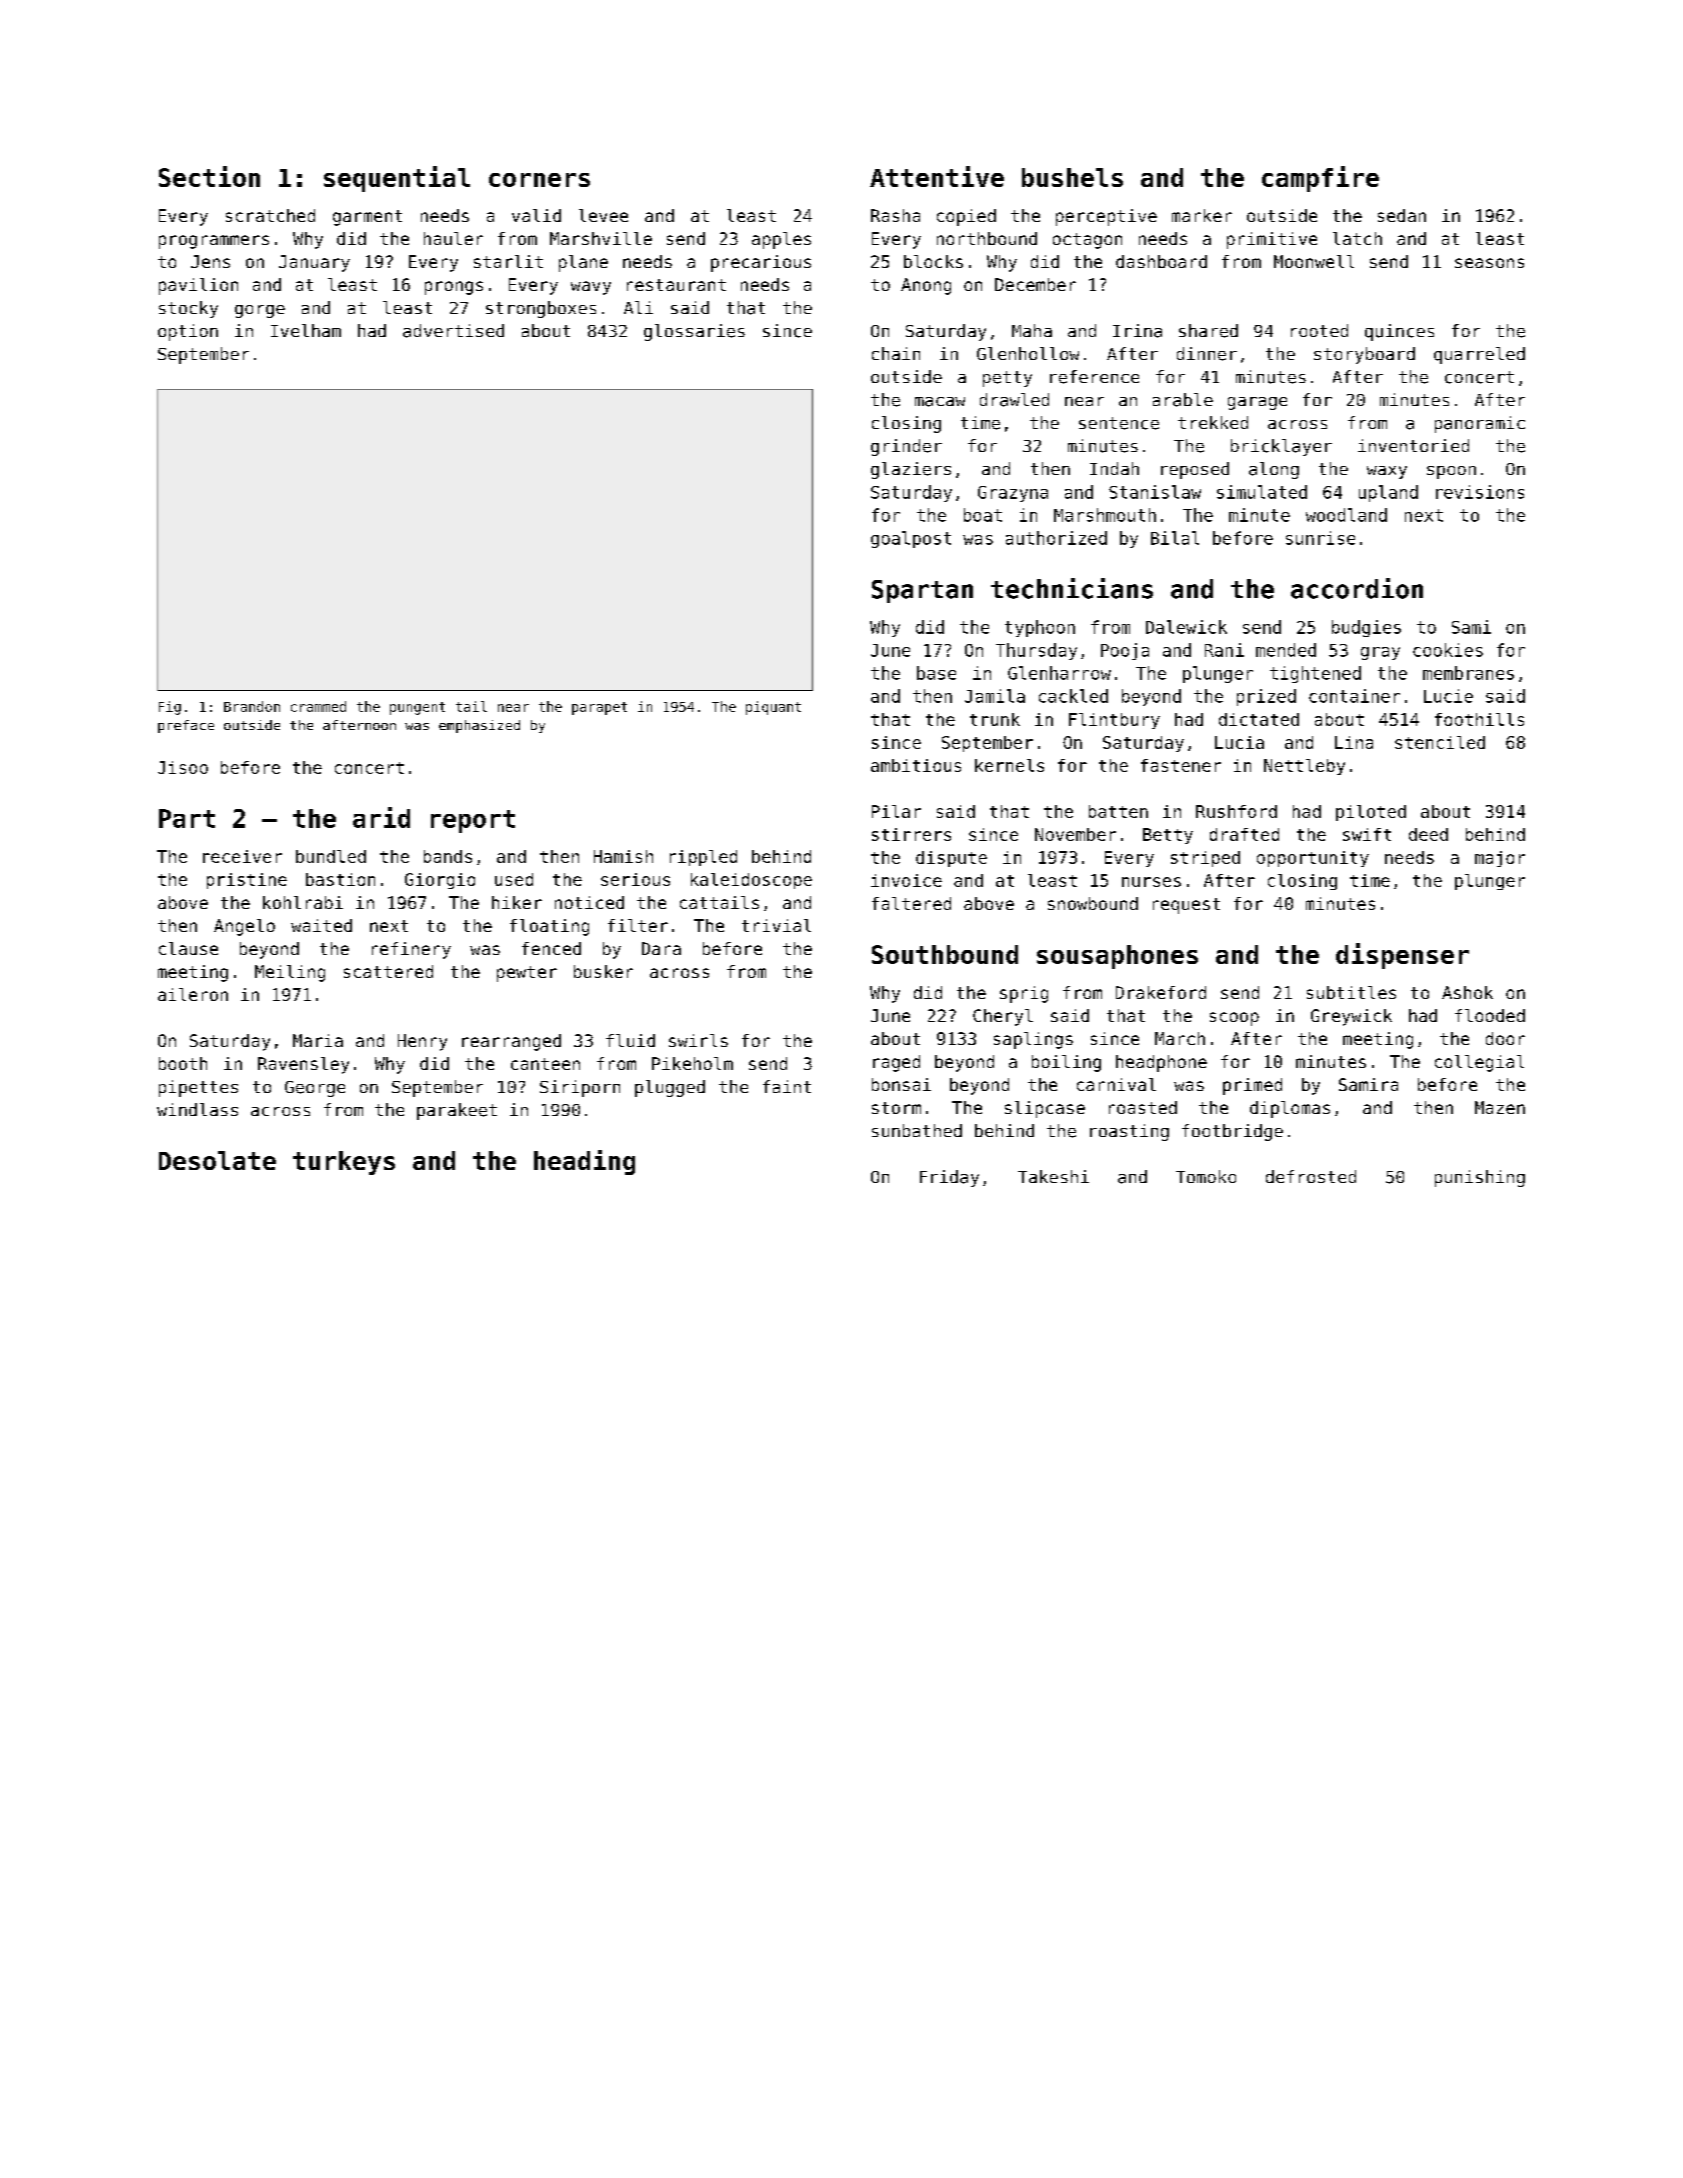 Image resolution: width=1683 pixels, height=2178 pixels. Describe the element at coordinates (698, 1040) in the document. I see `swirls` at that location.
